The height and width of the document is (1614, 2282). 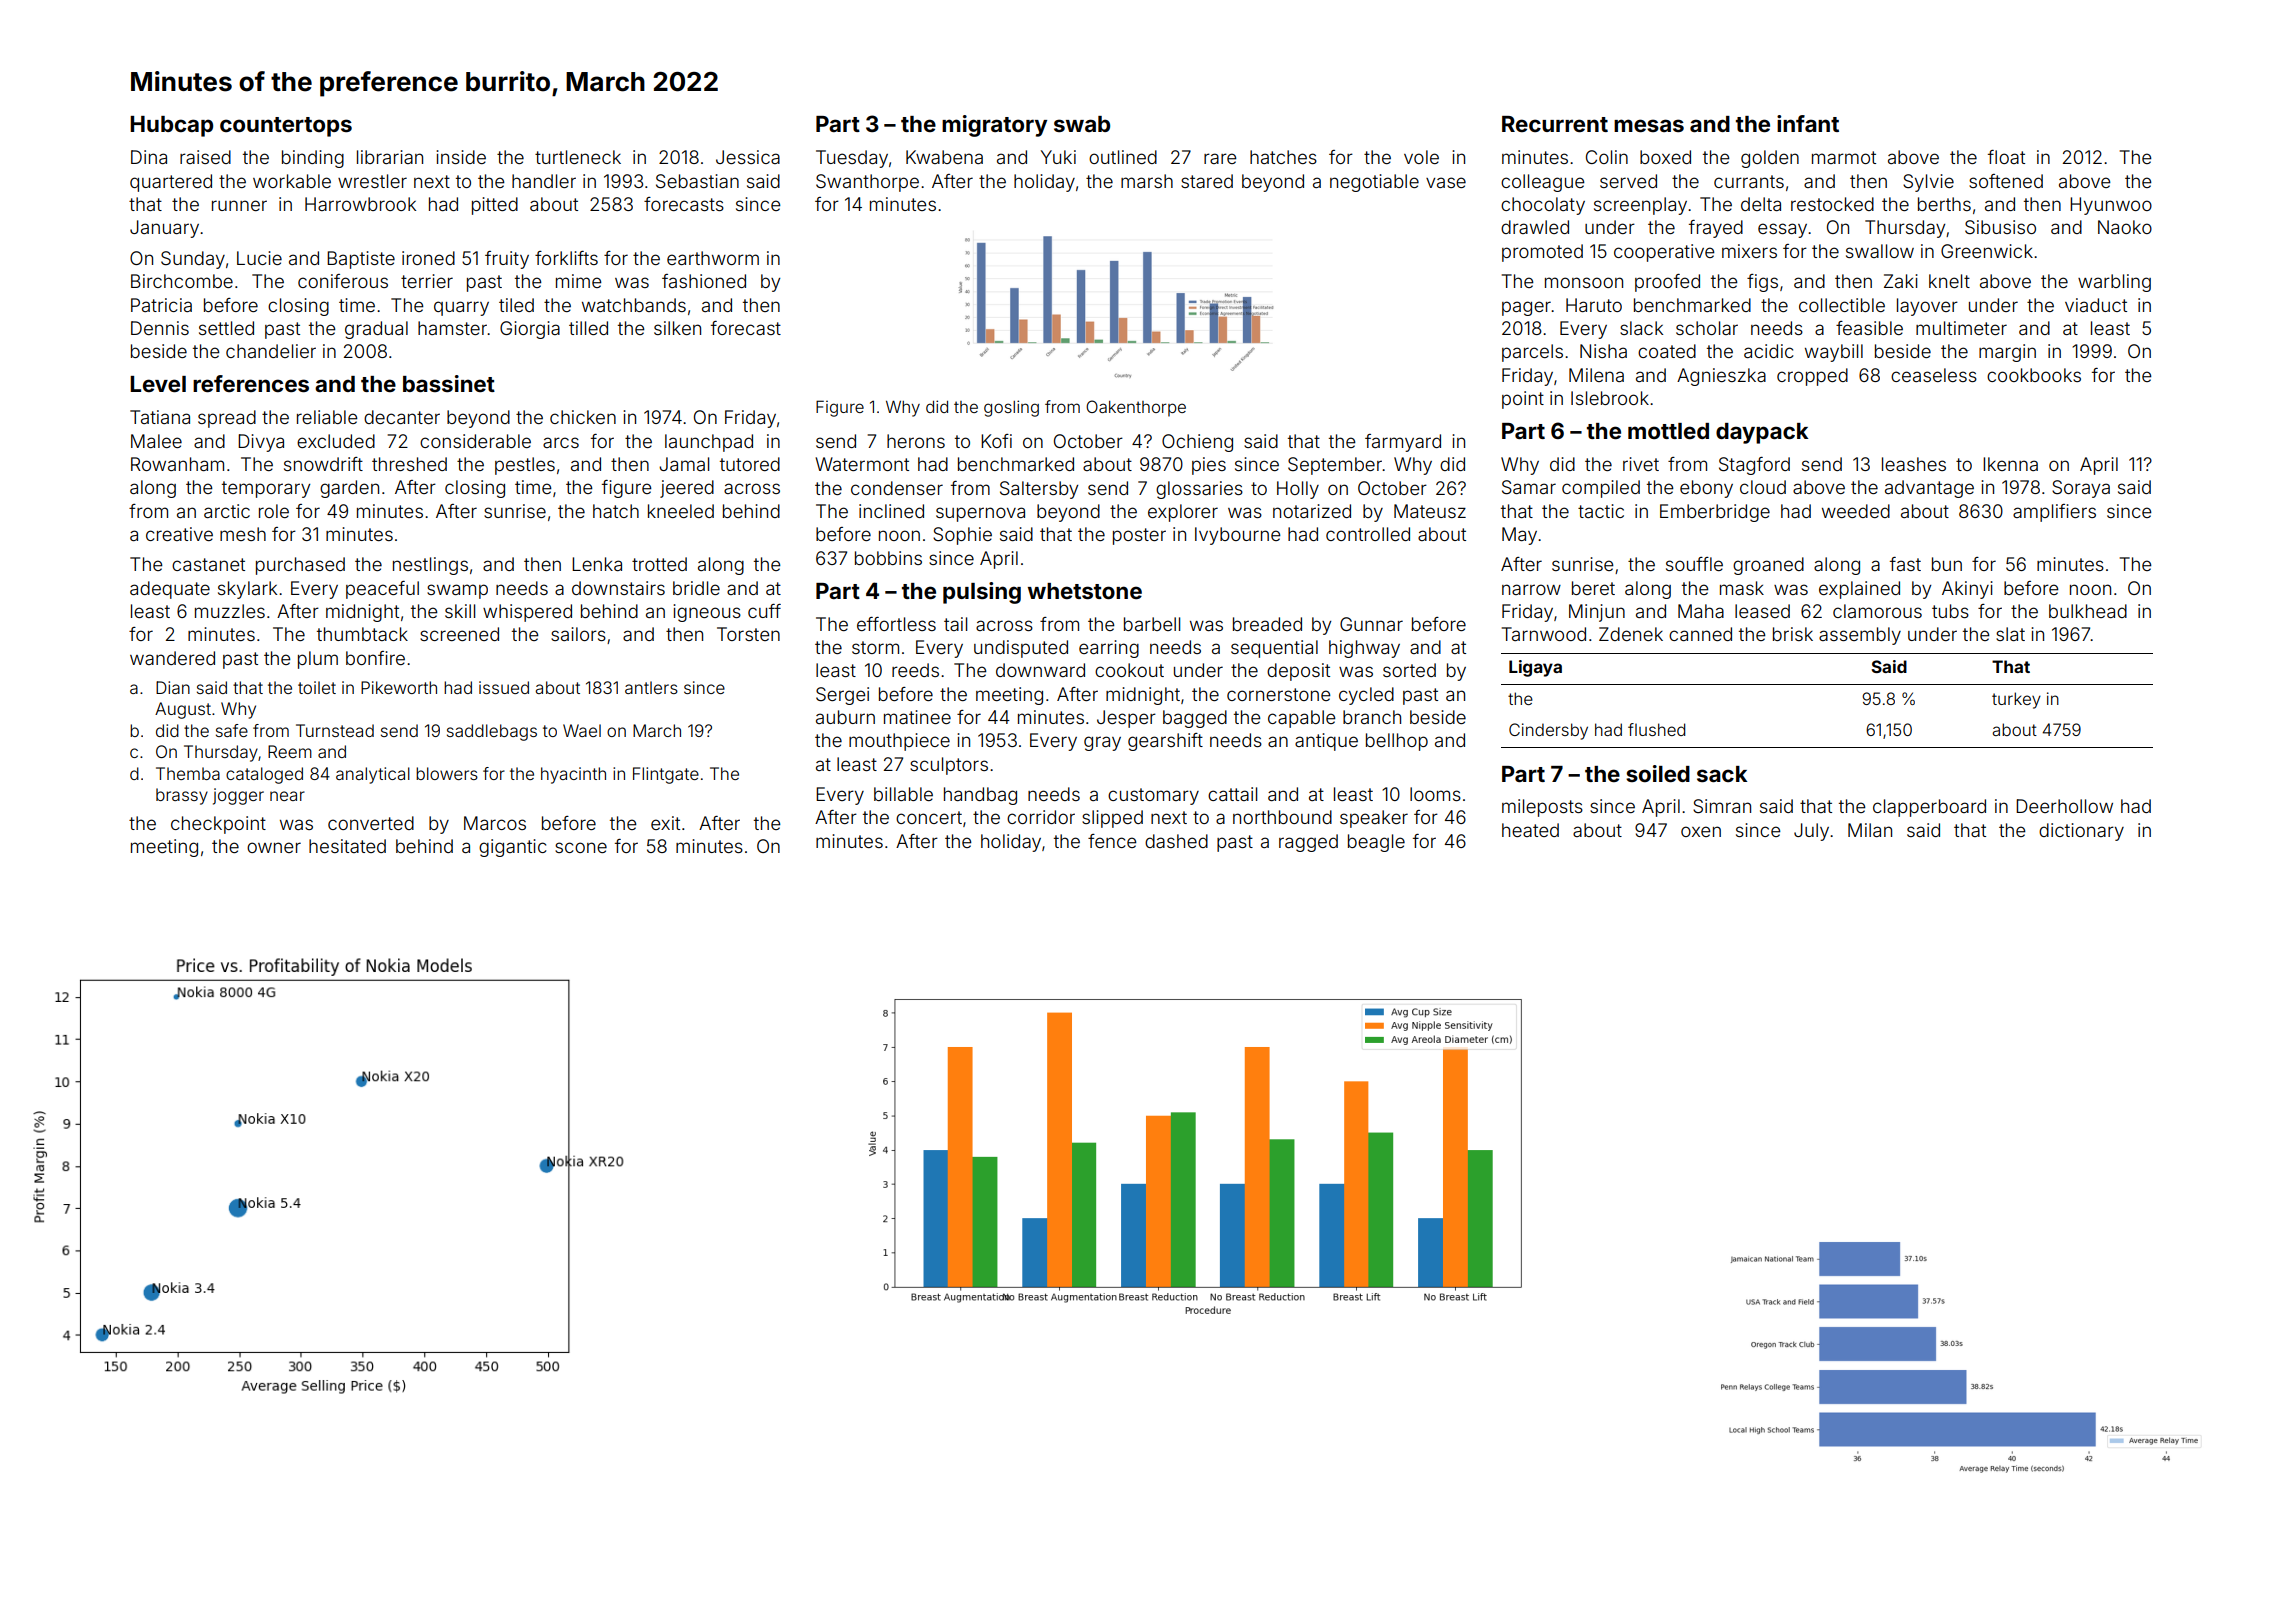 What do you see at coordinates (949, 766) in the document?
I see `sculptors` at bounding box center [949, 766].
